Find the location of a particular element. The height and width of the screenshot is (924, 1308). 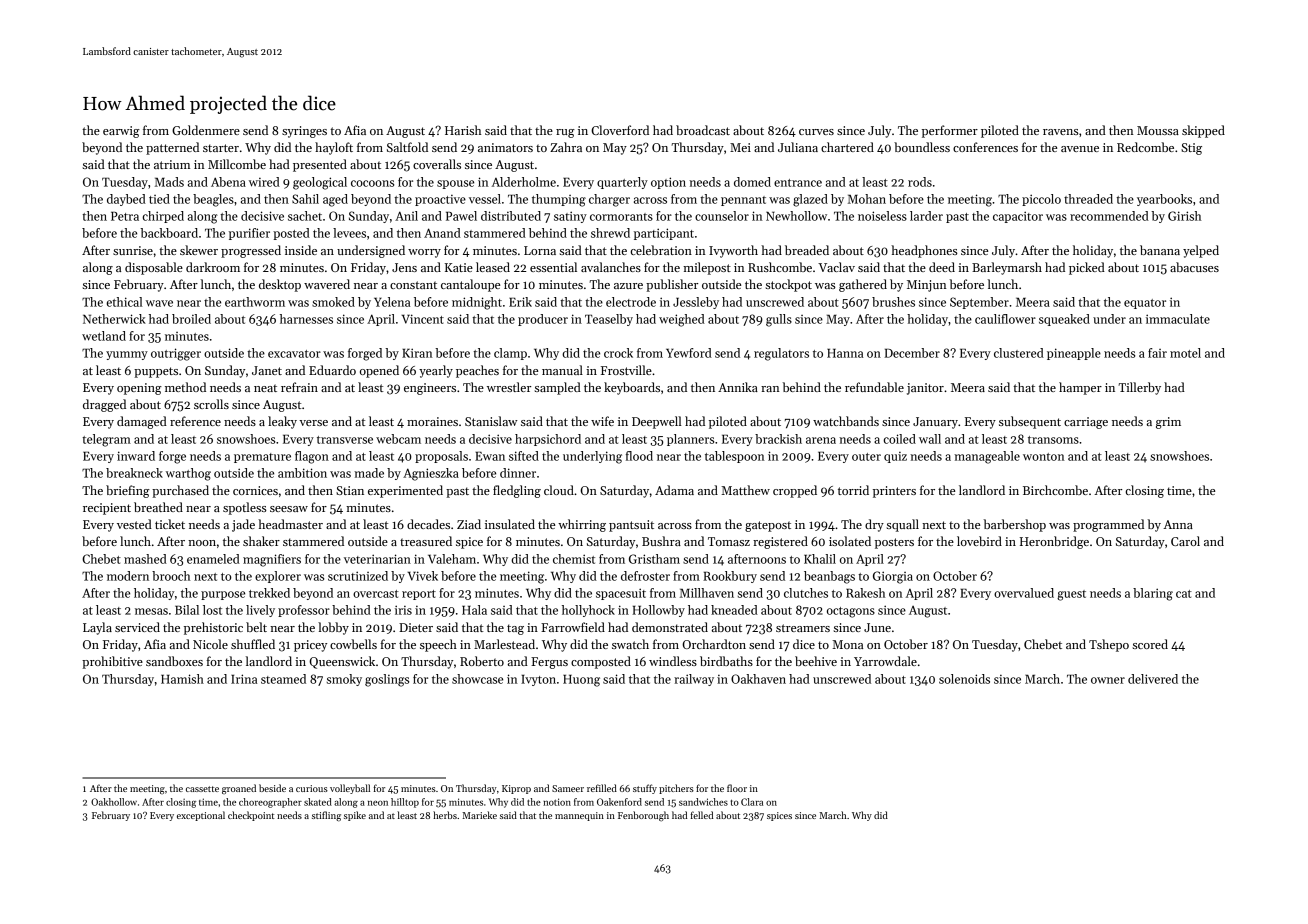

squall is located at coordinates (902, 525).
